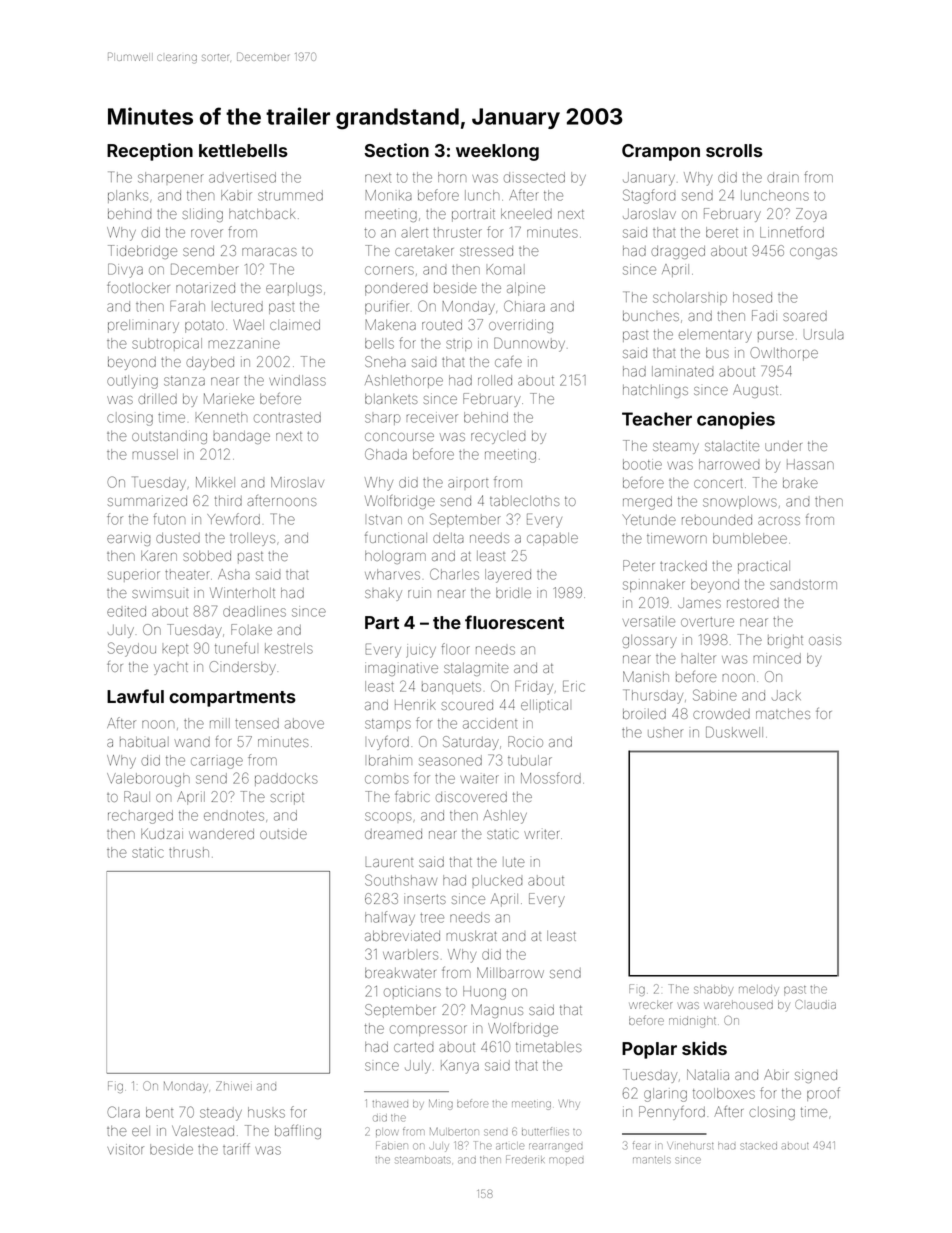  What do you see at coordinates (825, 639) in the screenshot?
I see `oasis` at bounding box center [825, 639].
